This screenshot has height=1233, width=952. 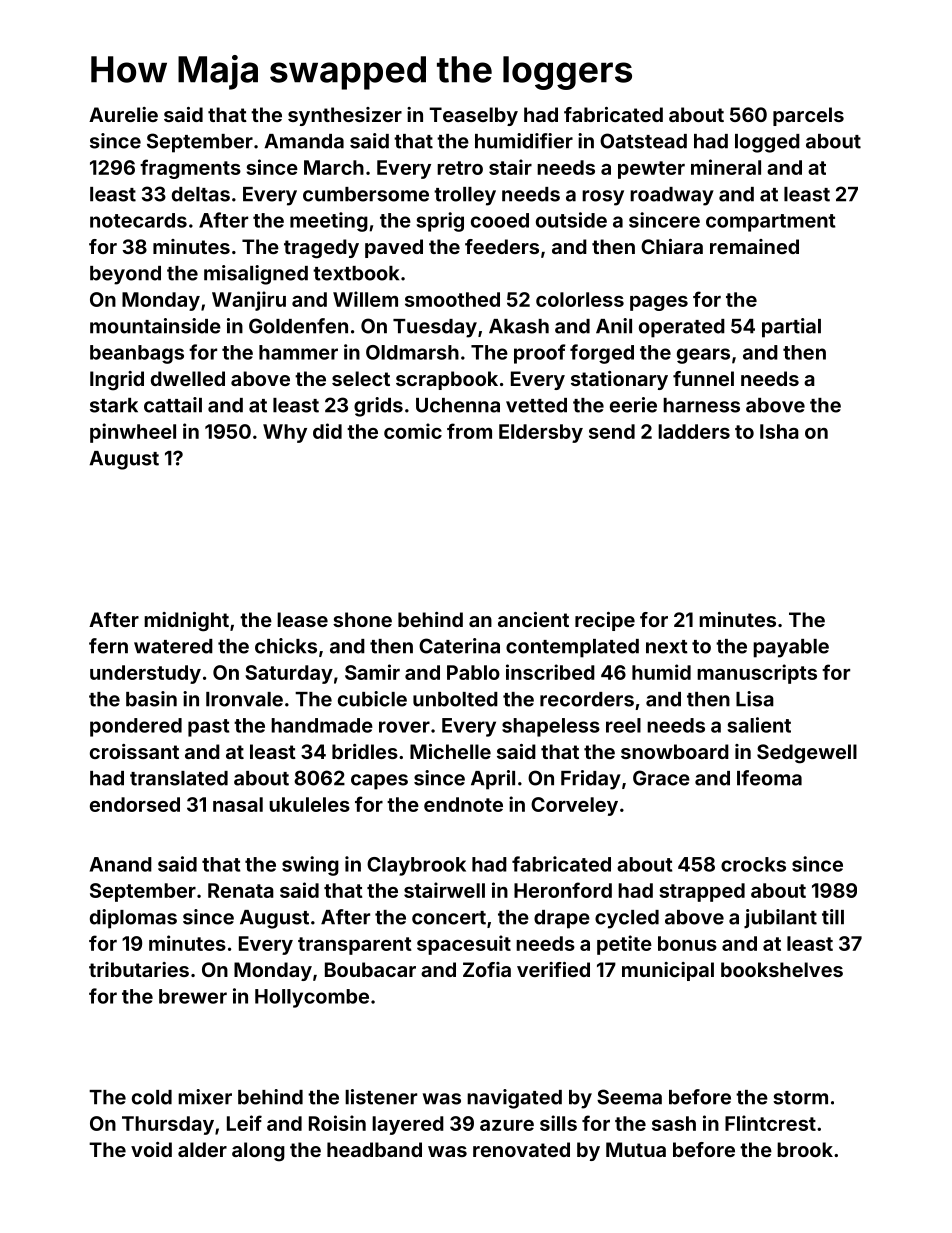 What do you see at coordinates (152, 1097) in the screenshot?
I see `cold` at bounding box center [152, 1097].
